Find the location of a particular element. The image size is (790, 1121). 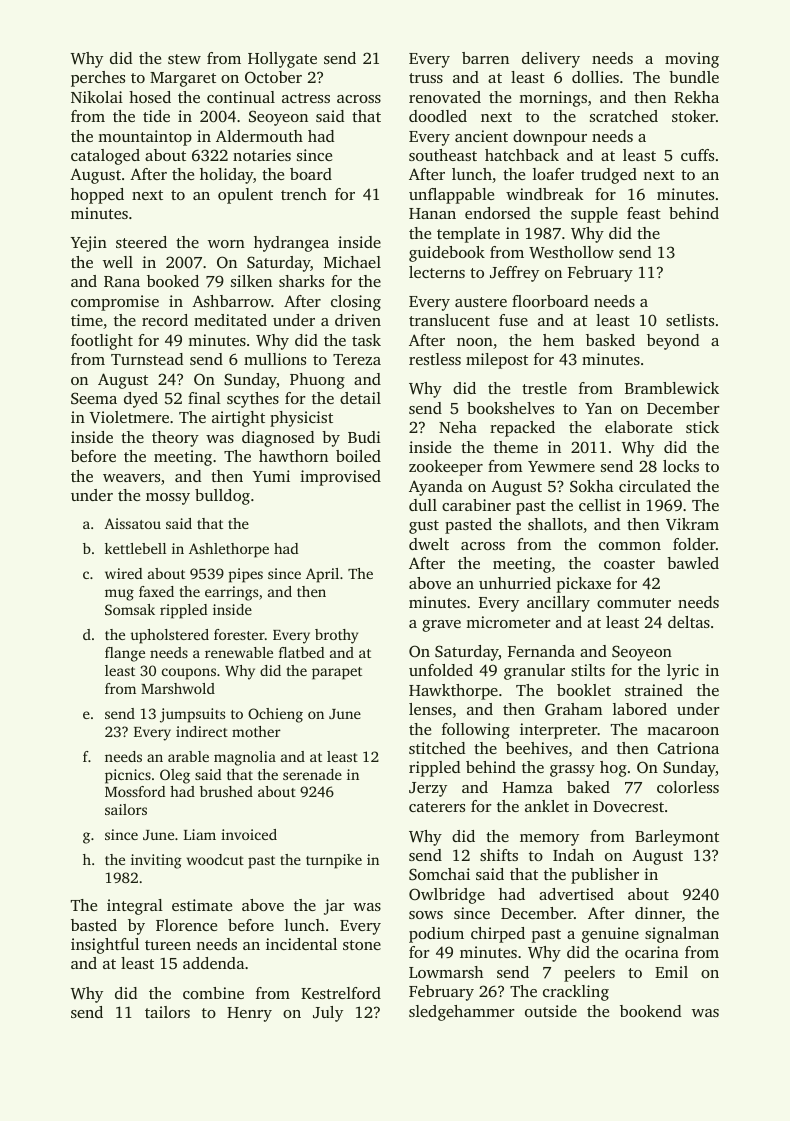

time is located at coordinates (87, 320).
